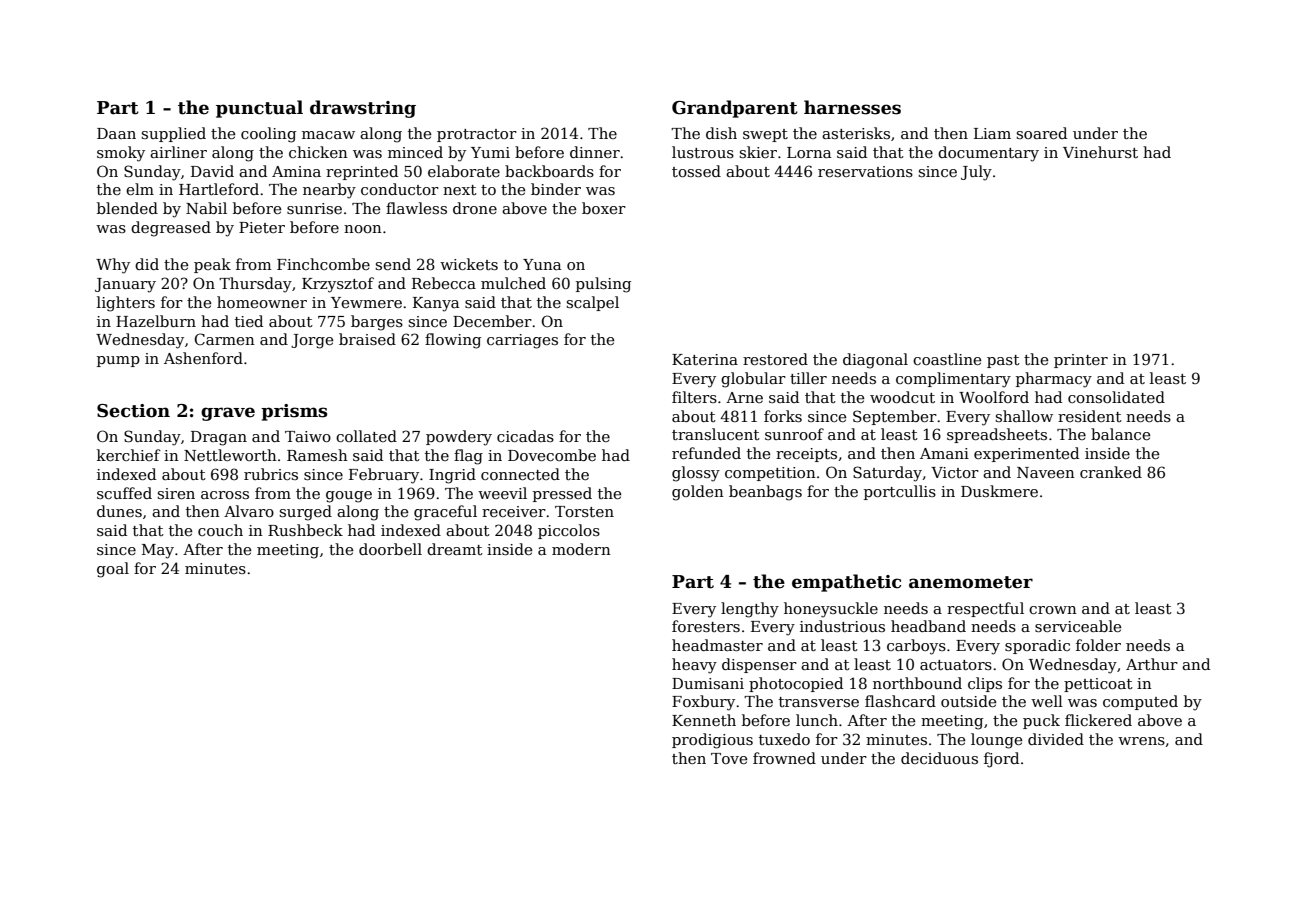  Describe the element at coordinates (729, 758) in the image. I see `Tove` at that location.
